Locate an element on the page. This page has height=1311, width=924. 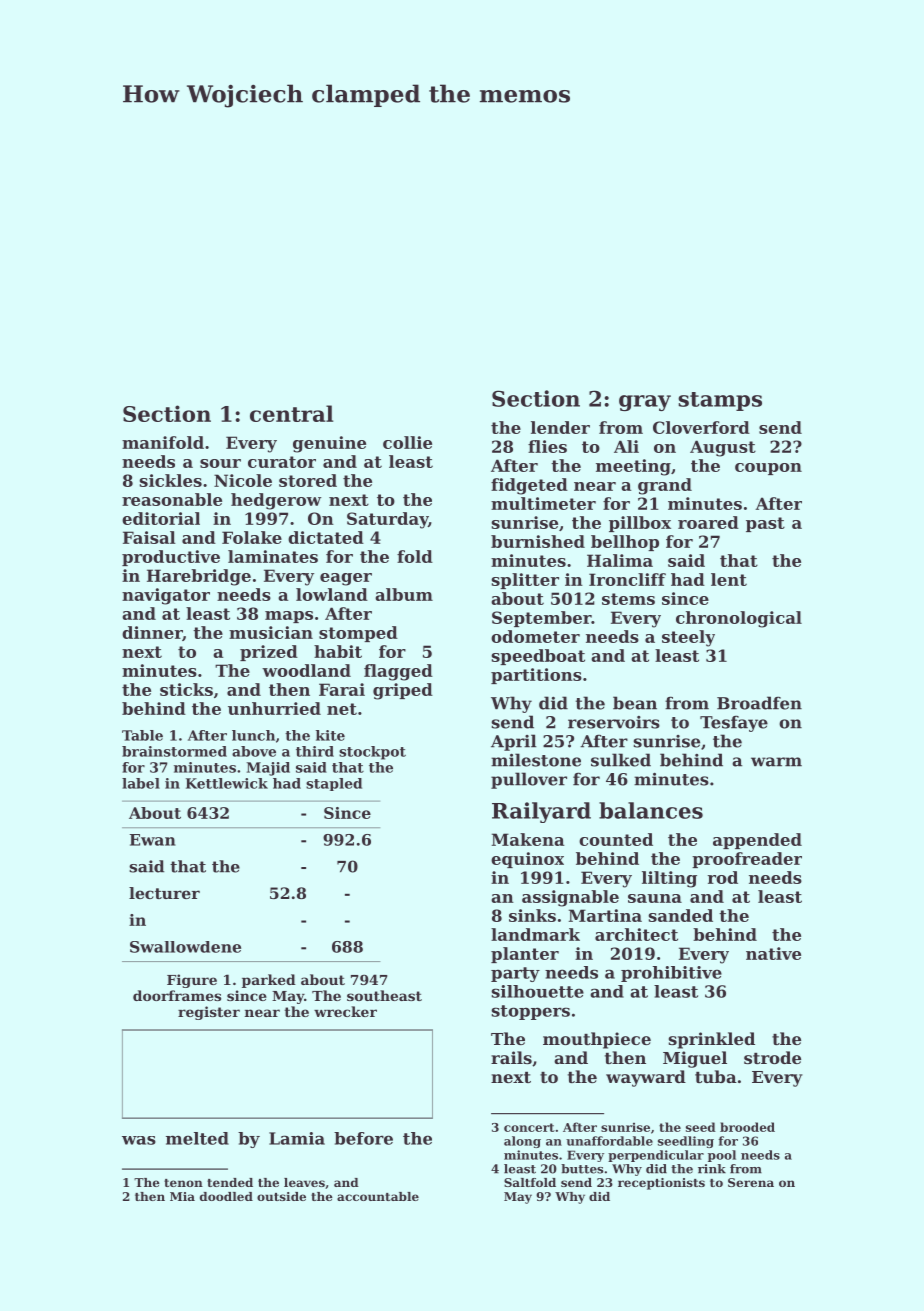
landmark is located at coordinates (535, 934).
